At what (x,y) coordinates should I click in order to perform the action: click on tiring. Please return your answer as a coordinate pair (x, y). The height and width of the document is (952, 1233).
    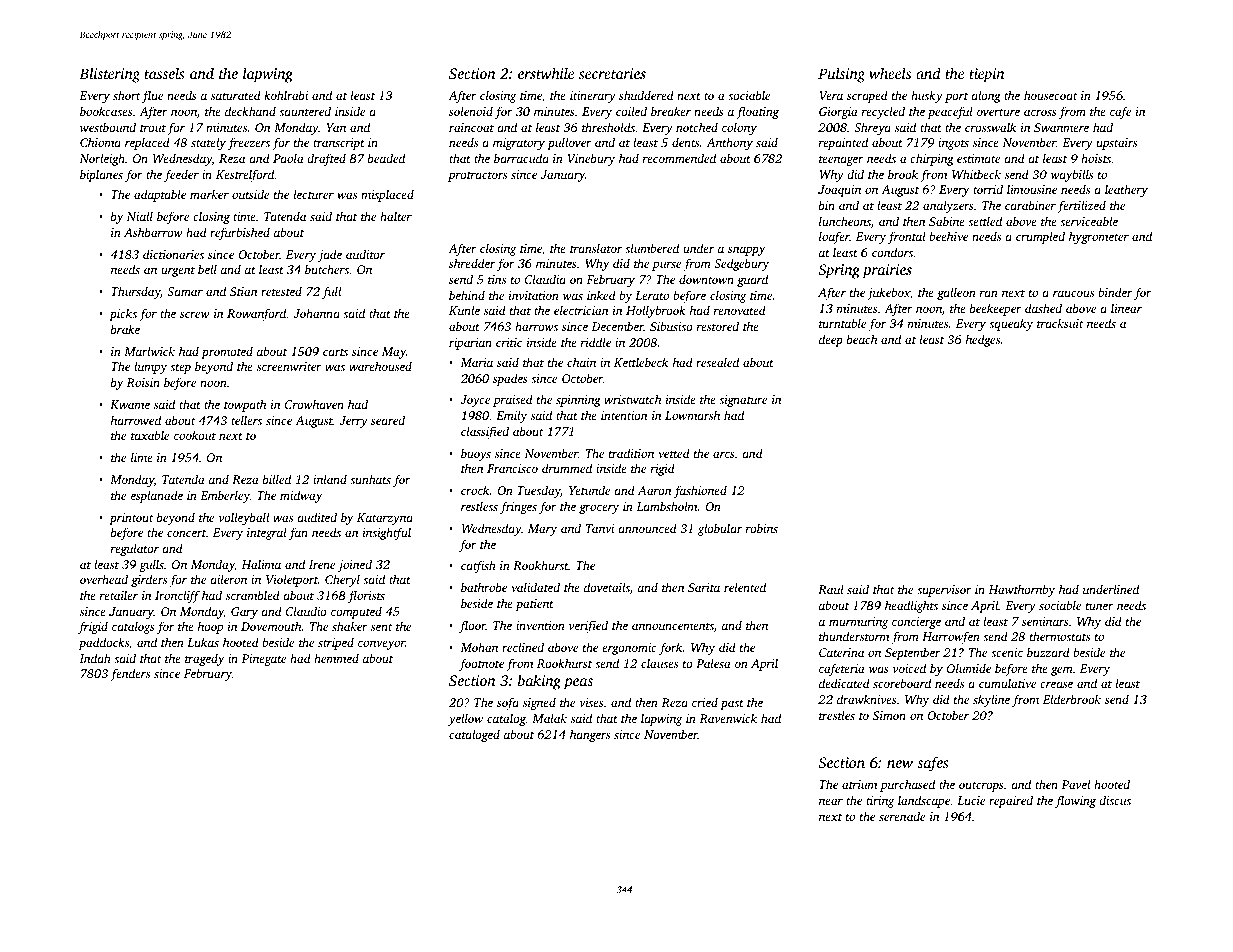
    Looking at the image, I should click on (880, 802).
